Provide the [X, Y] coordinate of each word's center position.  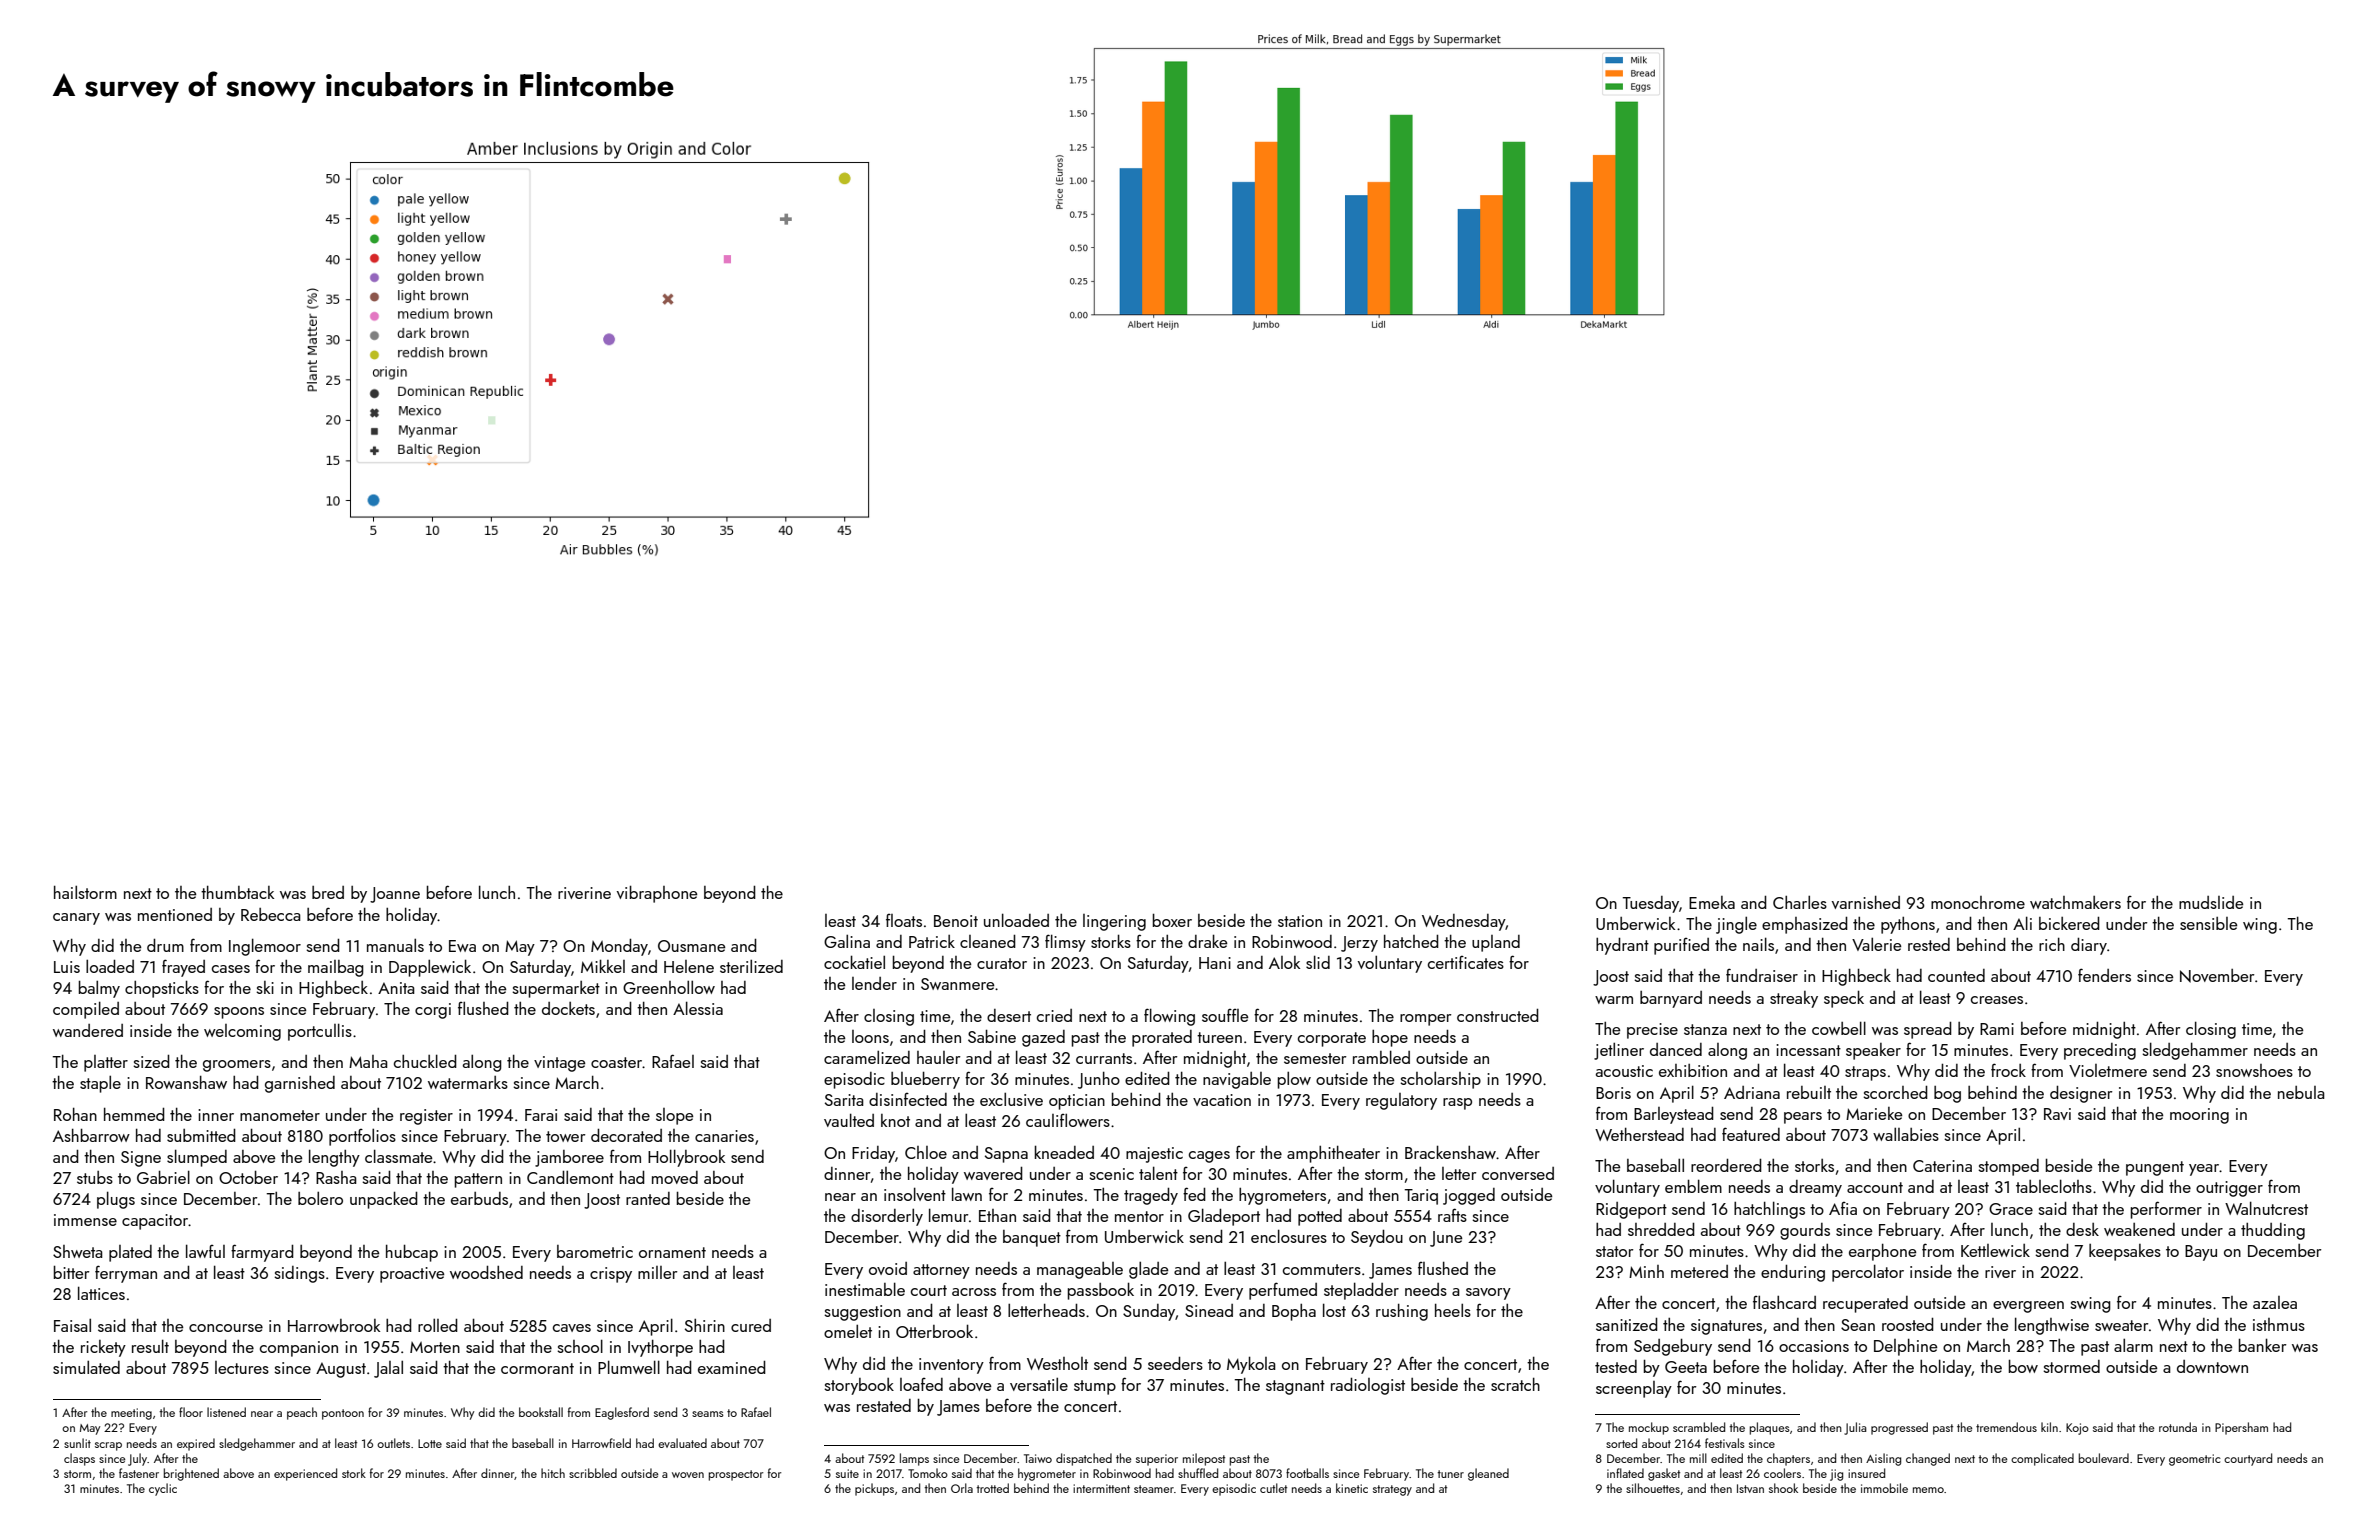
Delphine [1905, 1347]
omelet [848, 1331]
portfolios [362, 1137]
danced [1676, 1049]
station [1300, 921]
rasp [1457, 1104]
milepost [1204, 1459]
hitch [553, 1473]
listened [226, 1412]
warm [1614, 1000]
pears [1803, 1118]
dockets [568, 1008]
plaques [1770, 1428]
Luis [67, 967]
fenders [2104, 975]
